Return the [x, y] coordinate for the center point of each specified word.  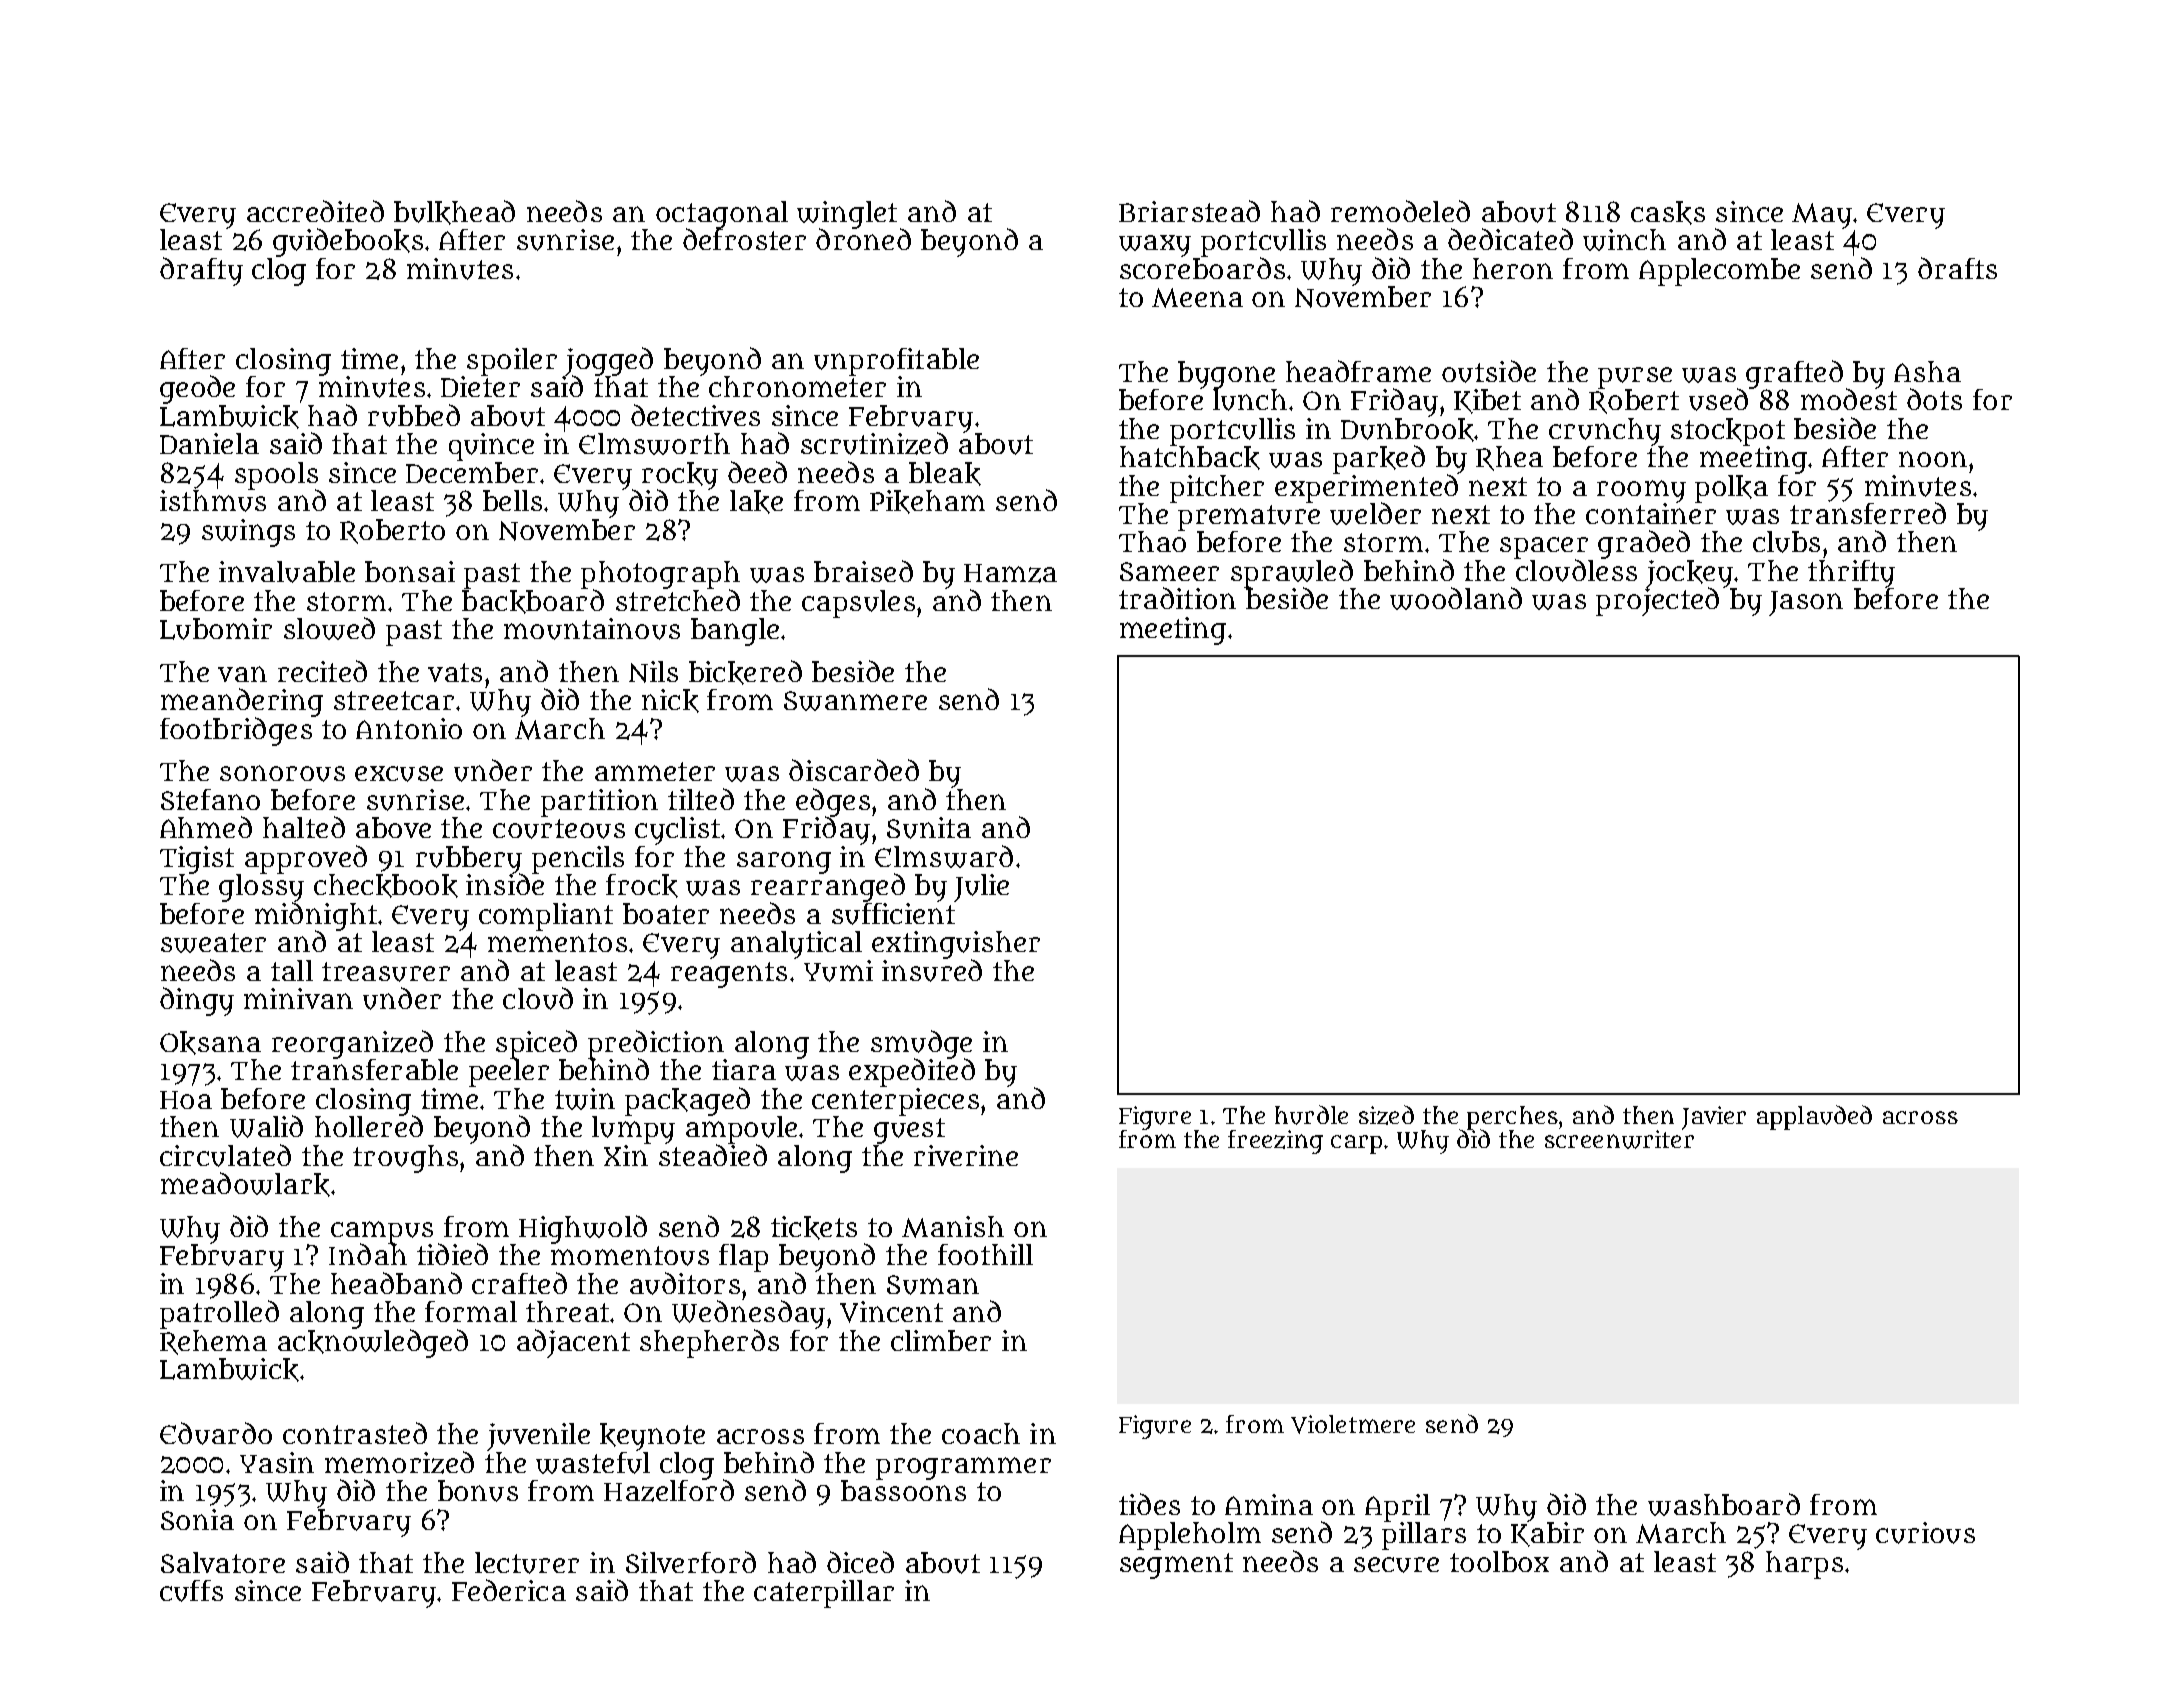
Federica [509, 1590]
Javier [1714, 1118]
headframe [1358, 371]
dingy [197, 1001]
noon [1933, 459]
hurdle [1311, 1115]
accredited [315, 211]
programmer [963, 1468]
